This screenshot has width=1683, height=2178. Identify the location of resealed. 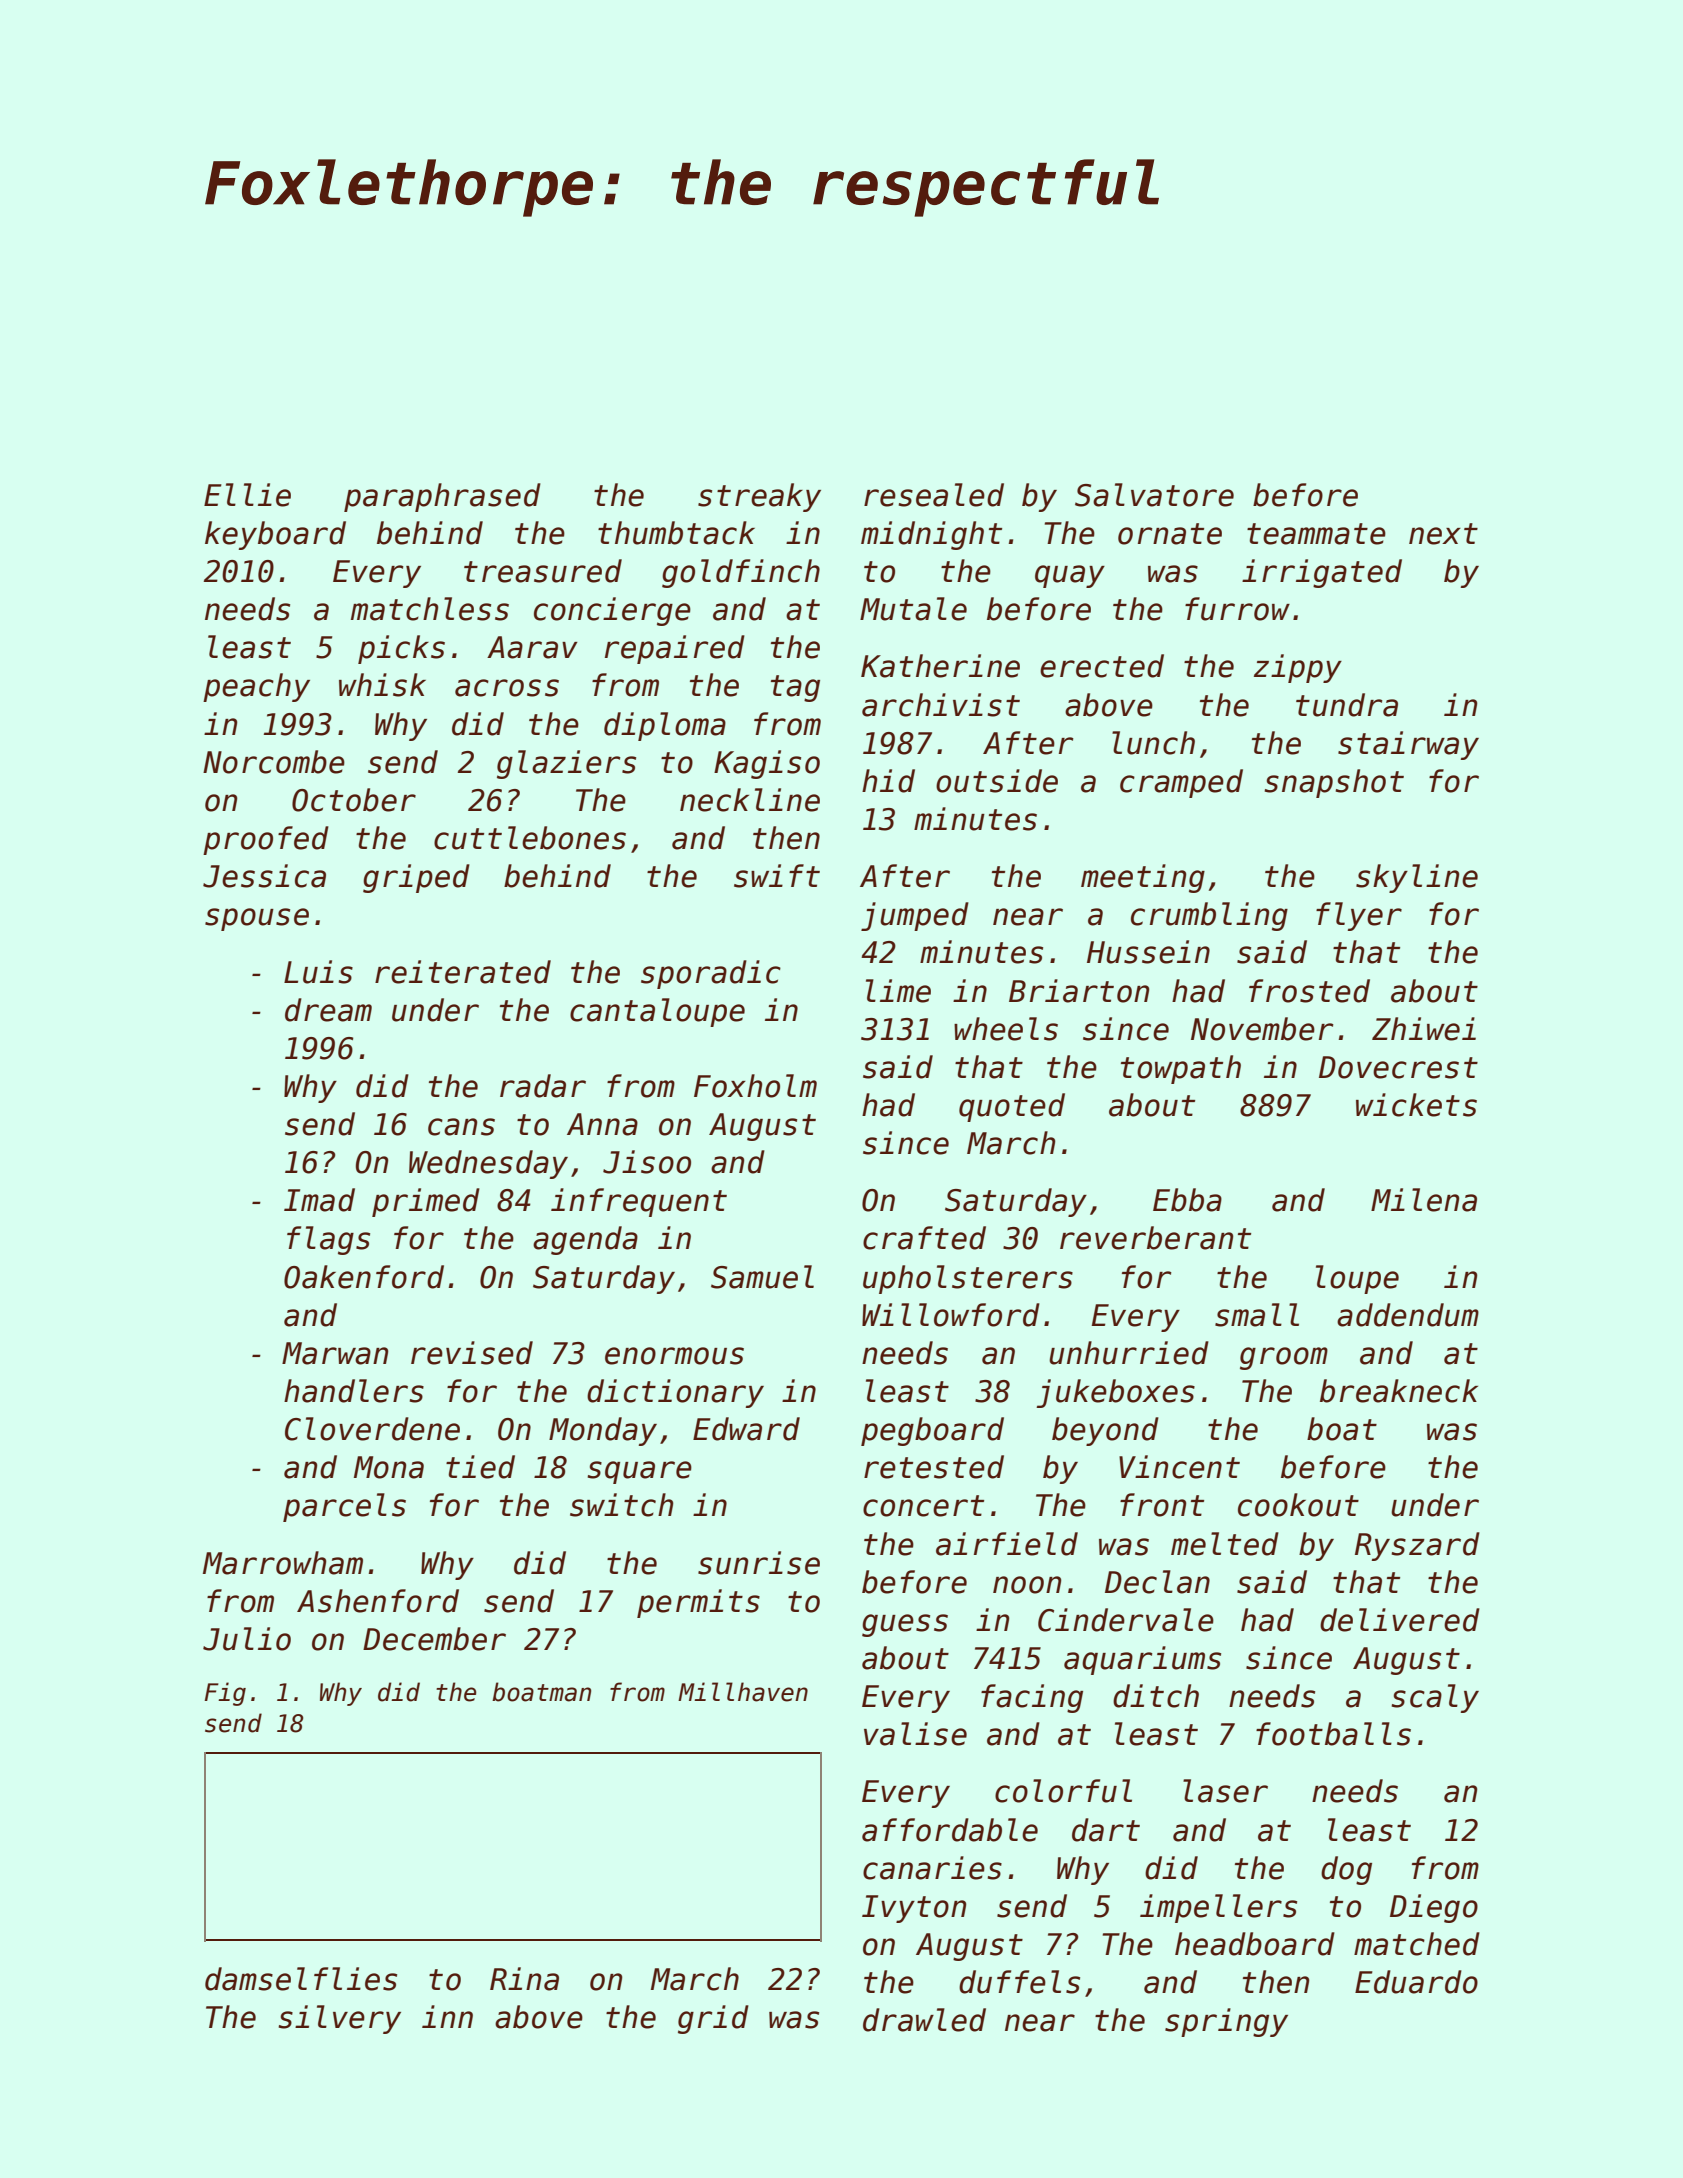
(934, 495).
